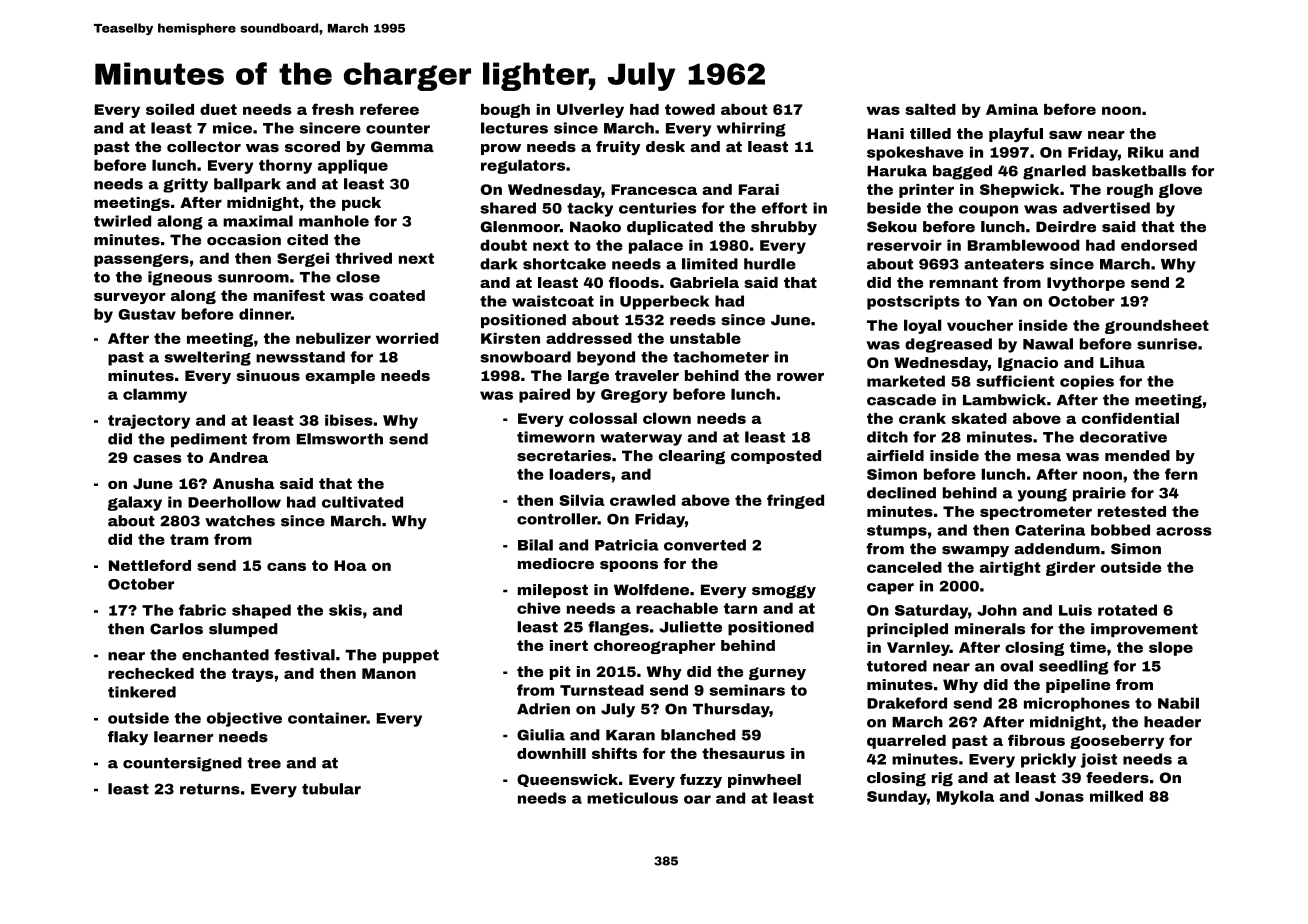 The image size is (1308, 924). Describe the element at coordinates (1116, 796) in the image. I see `milked` at that location.
